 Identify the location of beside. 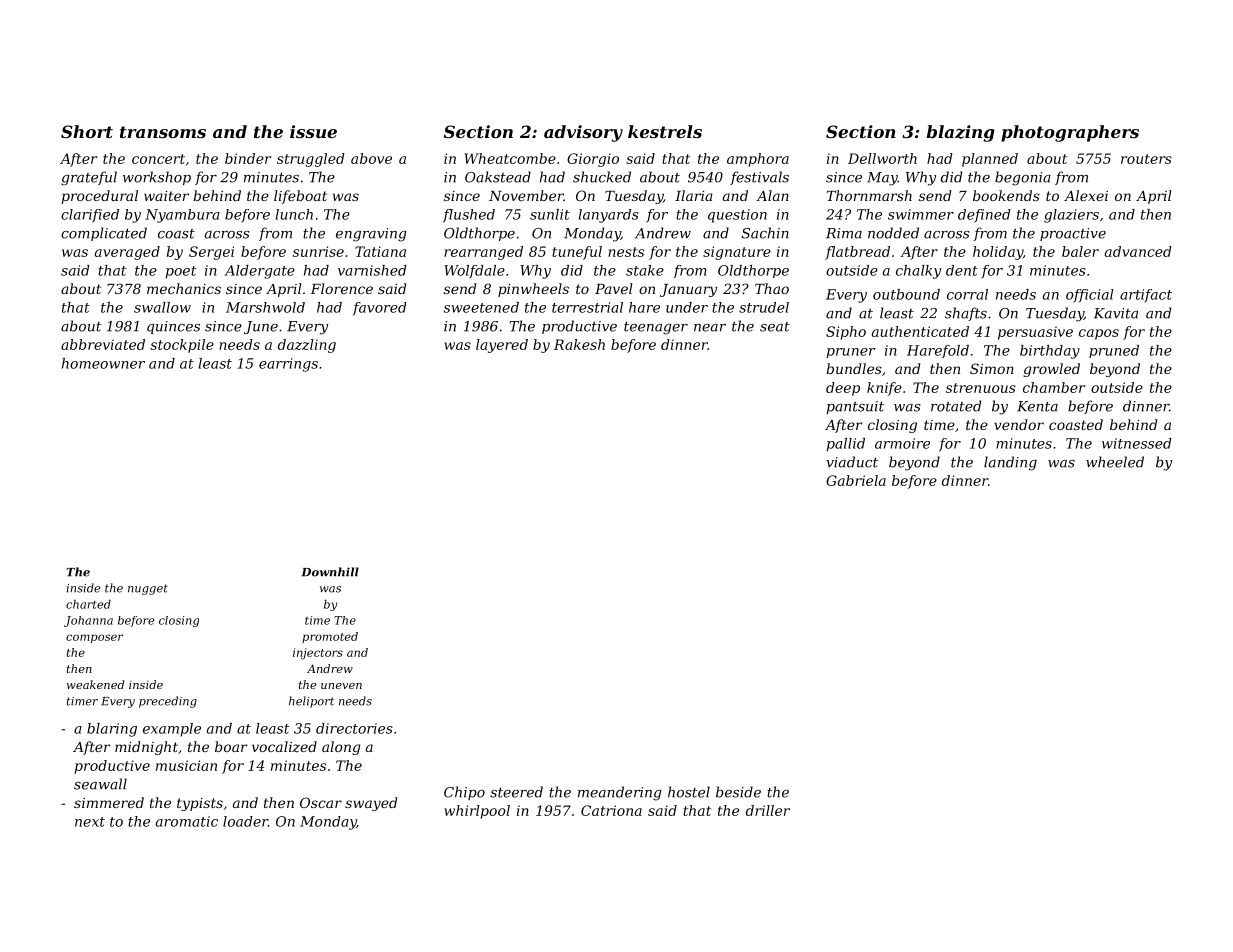
(738, 792).
